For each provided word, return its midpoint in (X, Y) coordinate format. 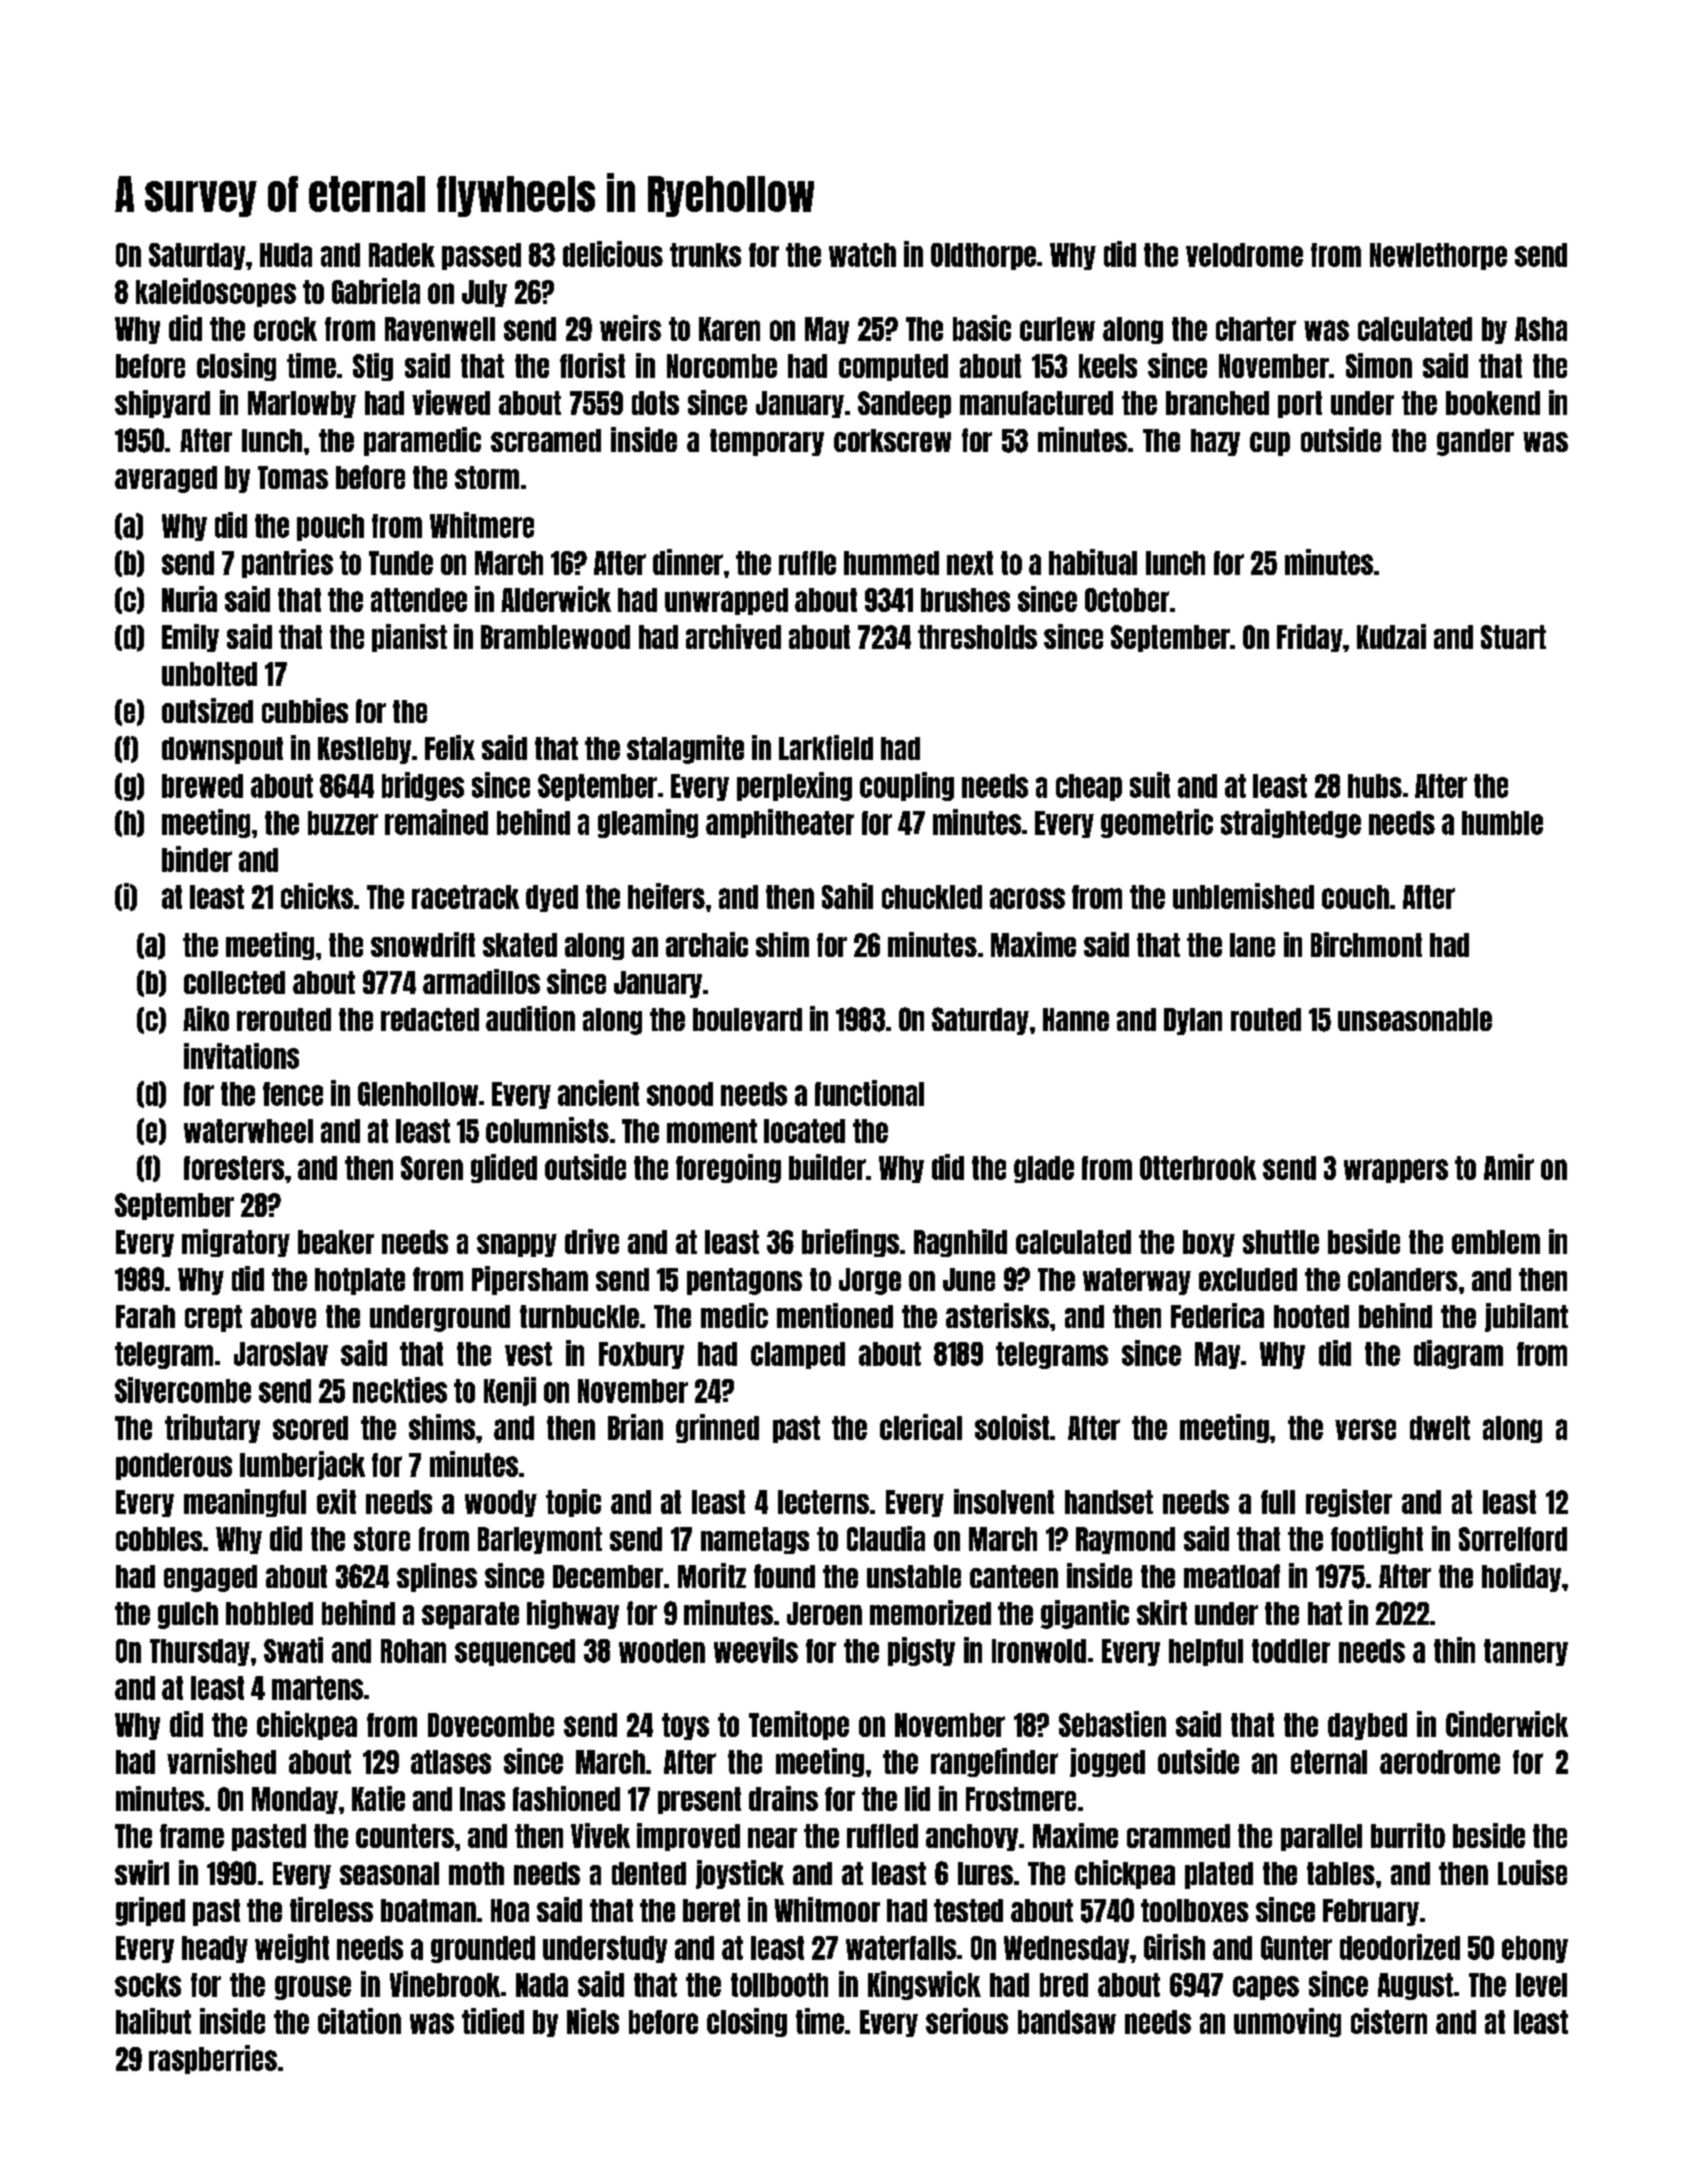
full (1278, 1502)
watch (862, 255)
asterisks (997, 1315)
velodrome (1244, 255)
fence (293, 1094)
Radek (402, 255)
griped (150, 1911)
